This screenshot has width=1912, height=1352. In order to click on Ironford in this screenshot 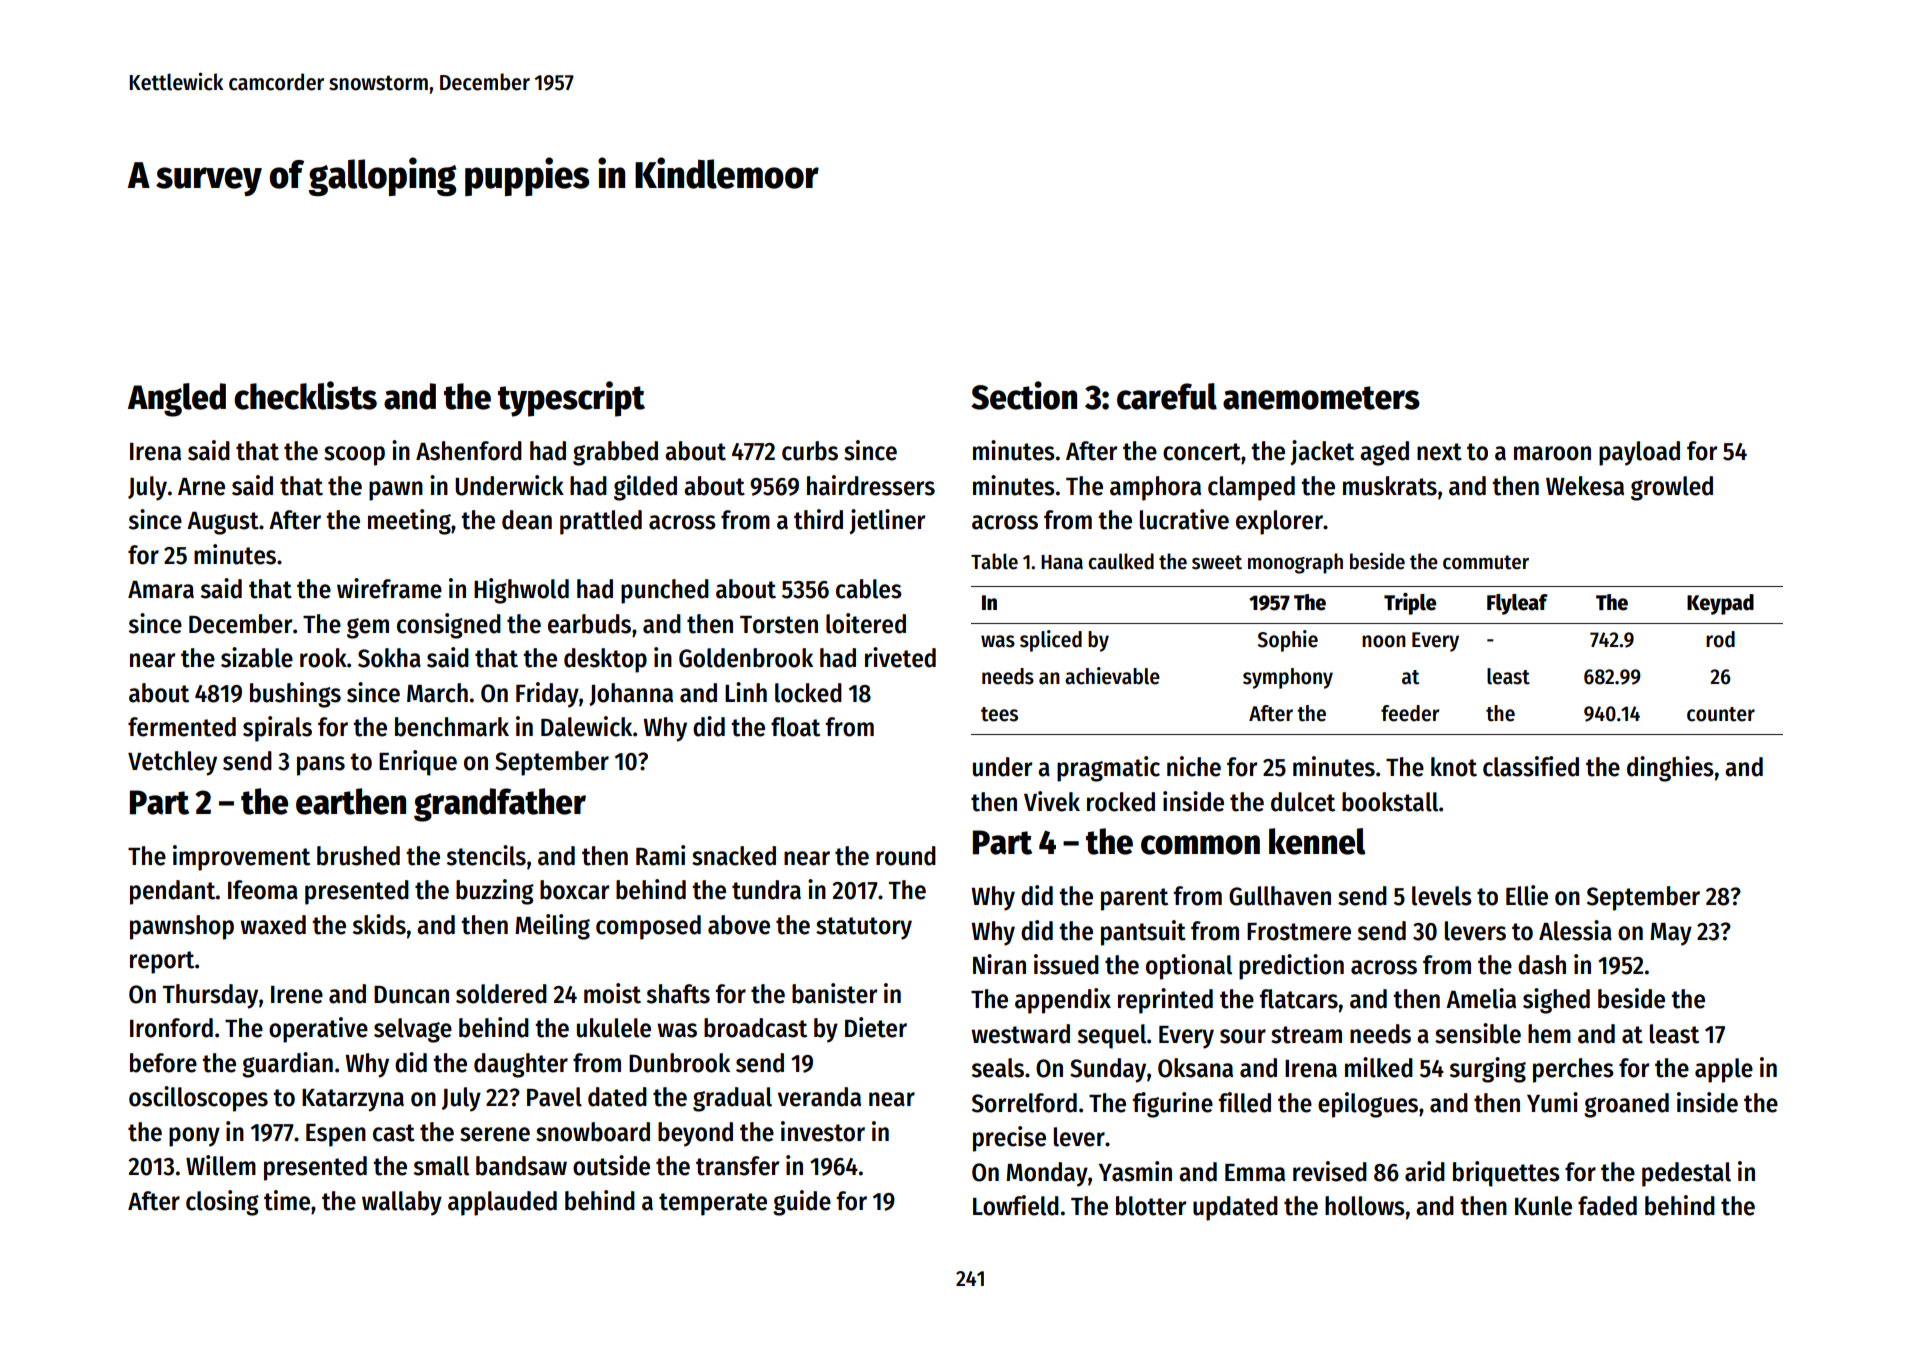, I will do `click(171, 1028)`.
